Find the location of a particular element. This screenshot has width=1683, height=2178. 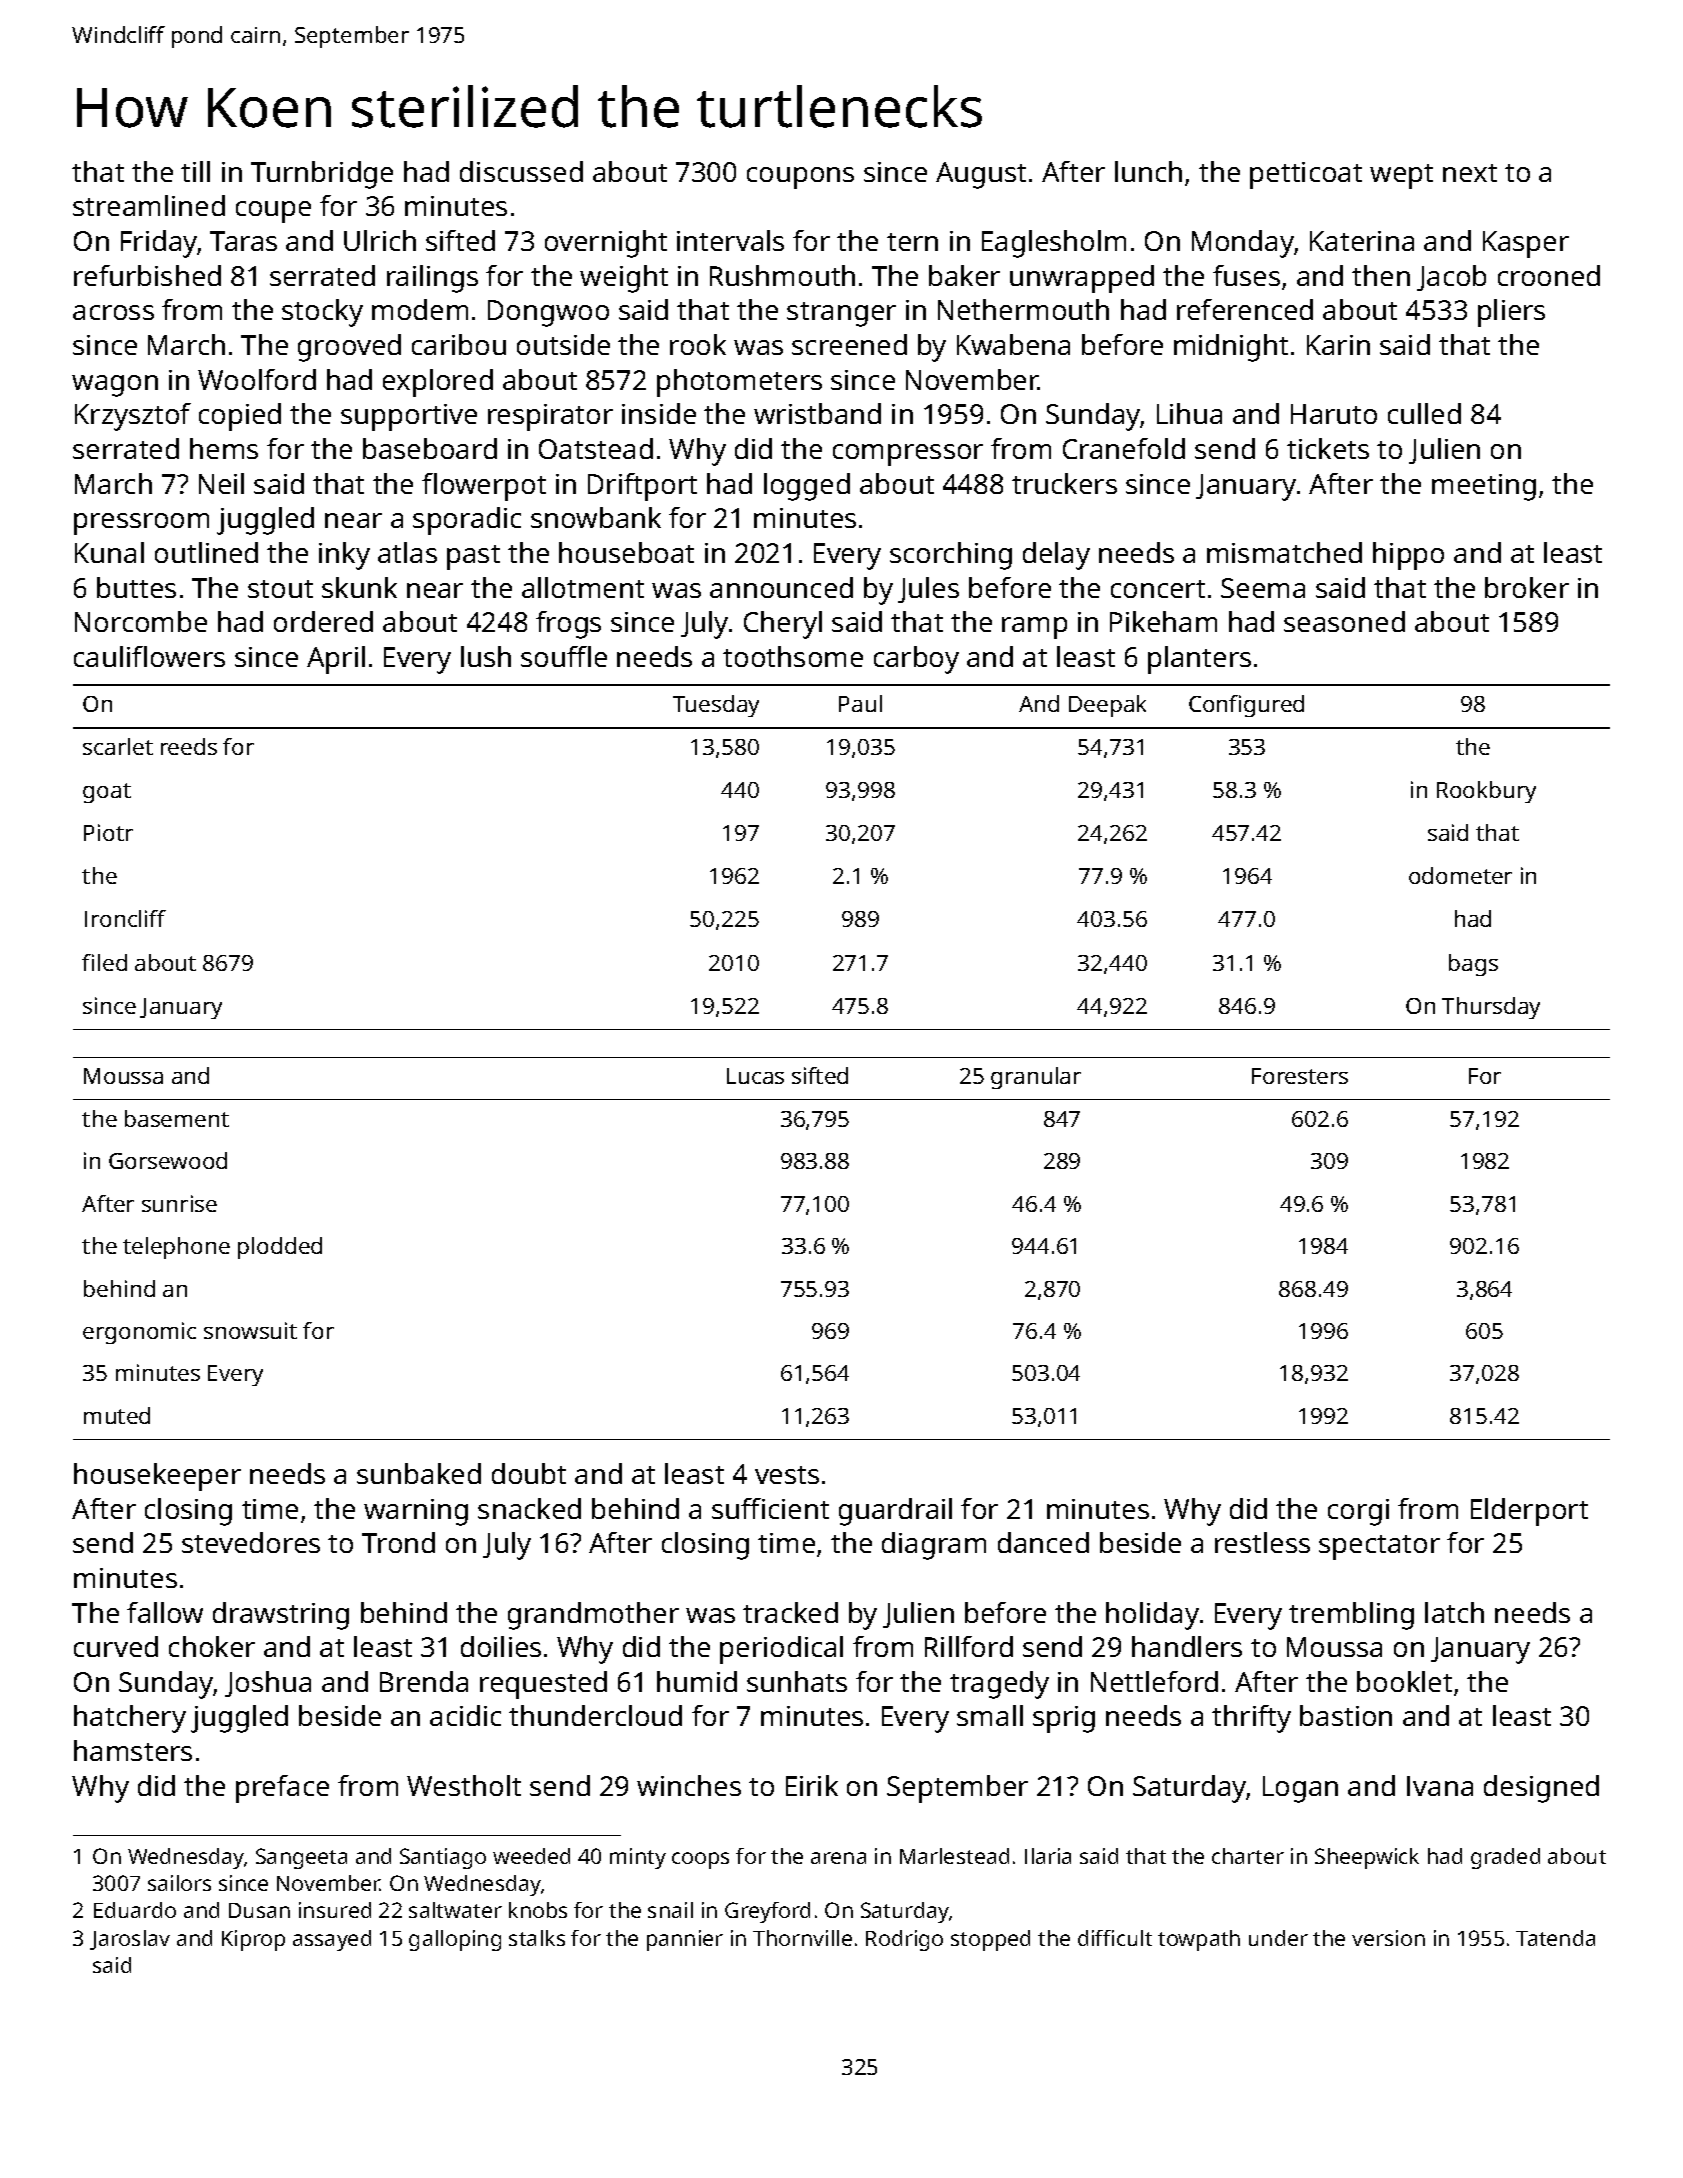

granular is located at coordinates (1036, 1078).
